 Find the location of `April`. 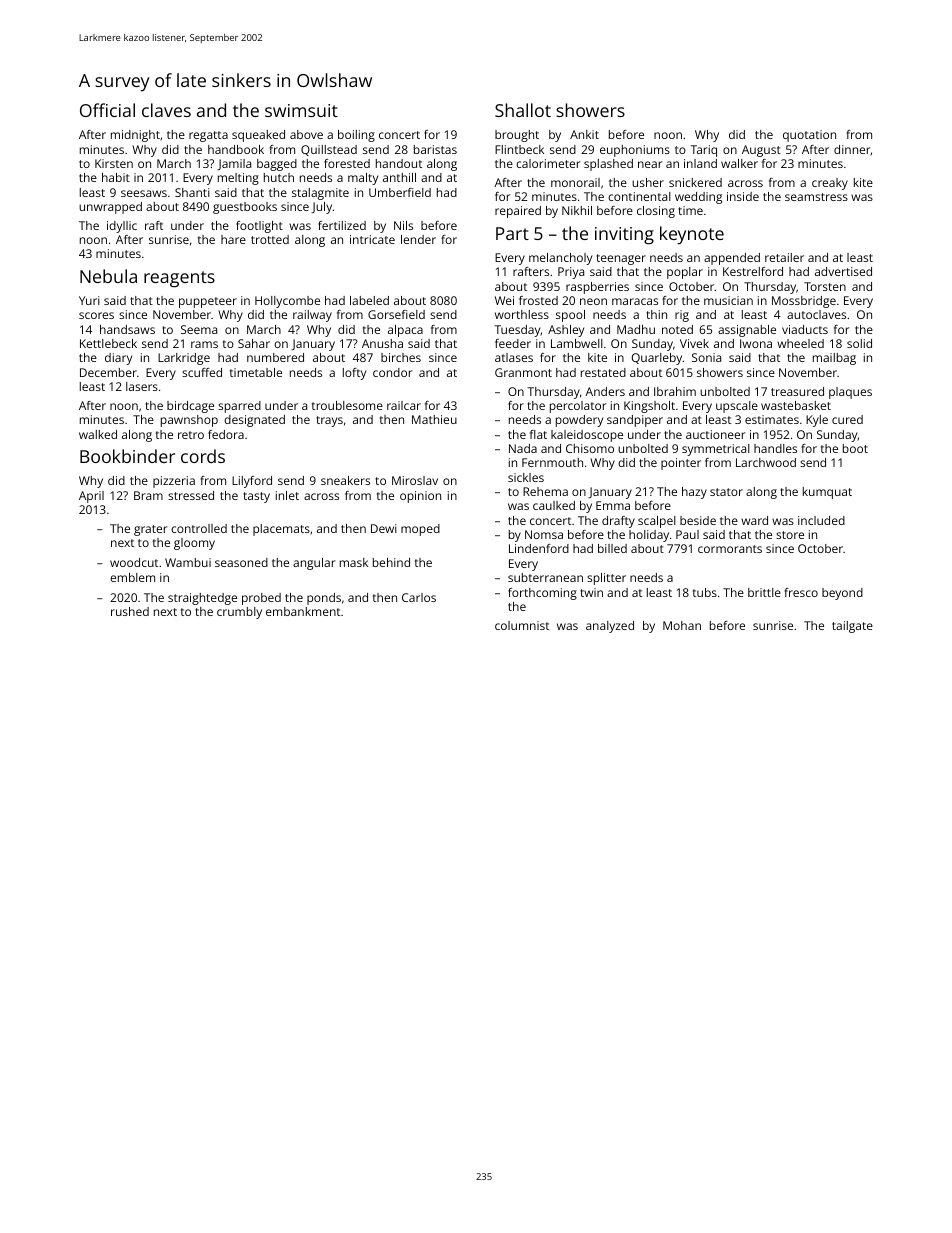

April is located at coordinates (91, 497).
